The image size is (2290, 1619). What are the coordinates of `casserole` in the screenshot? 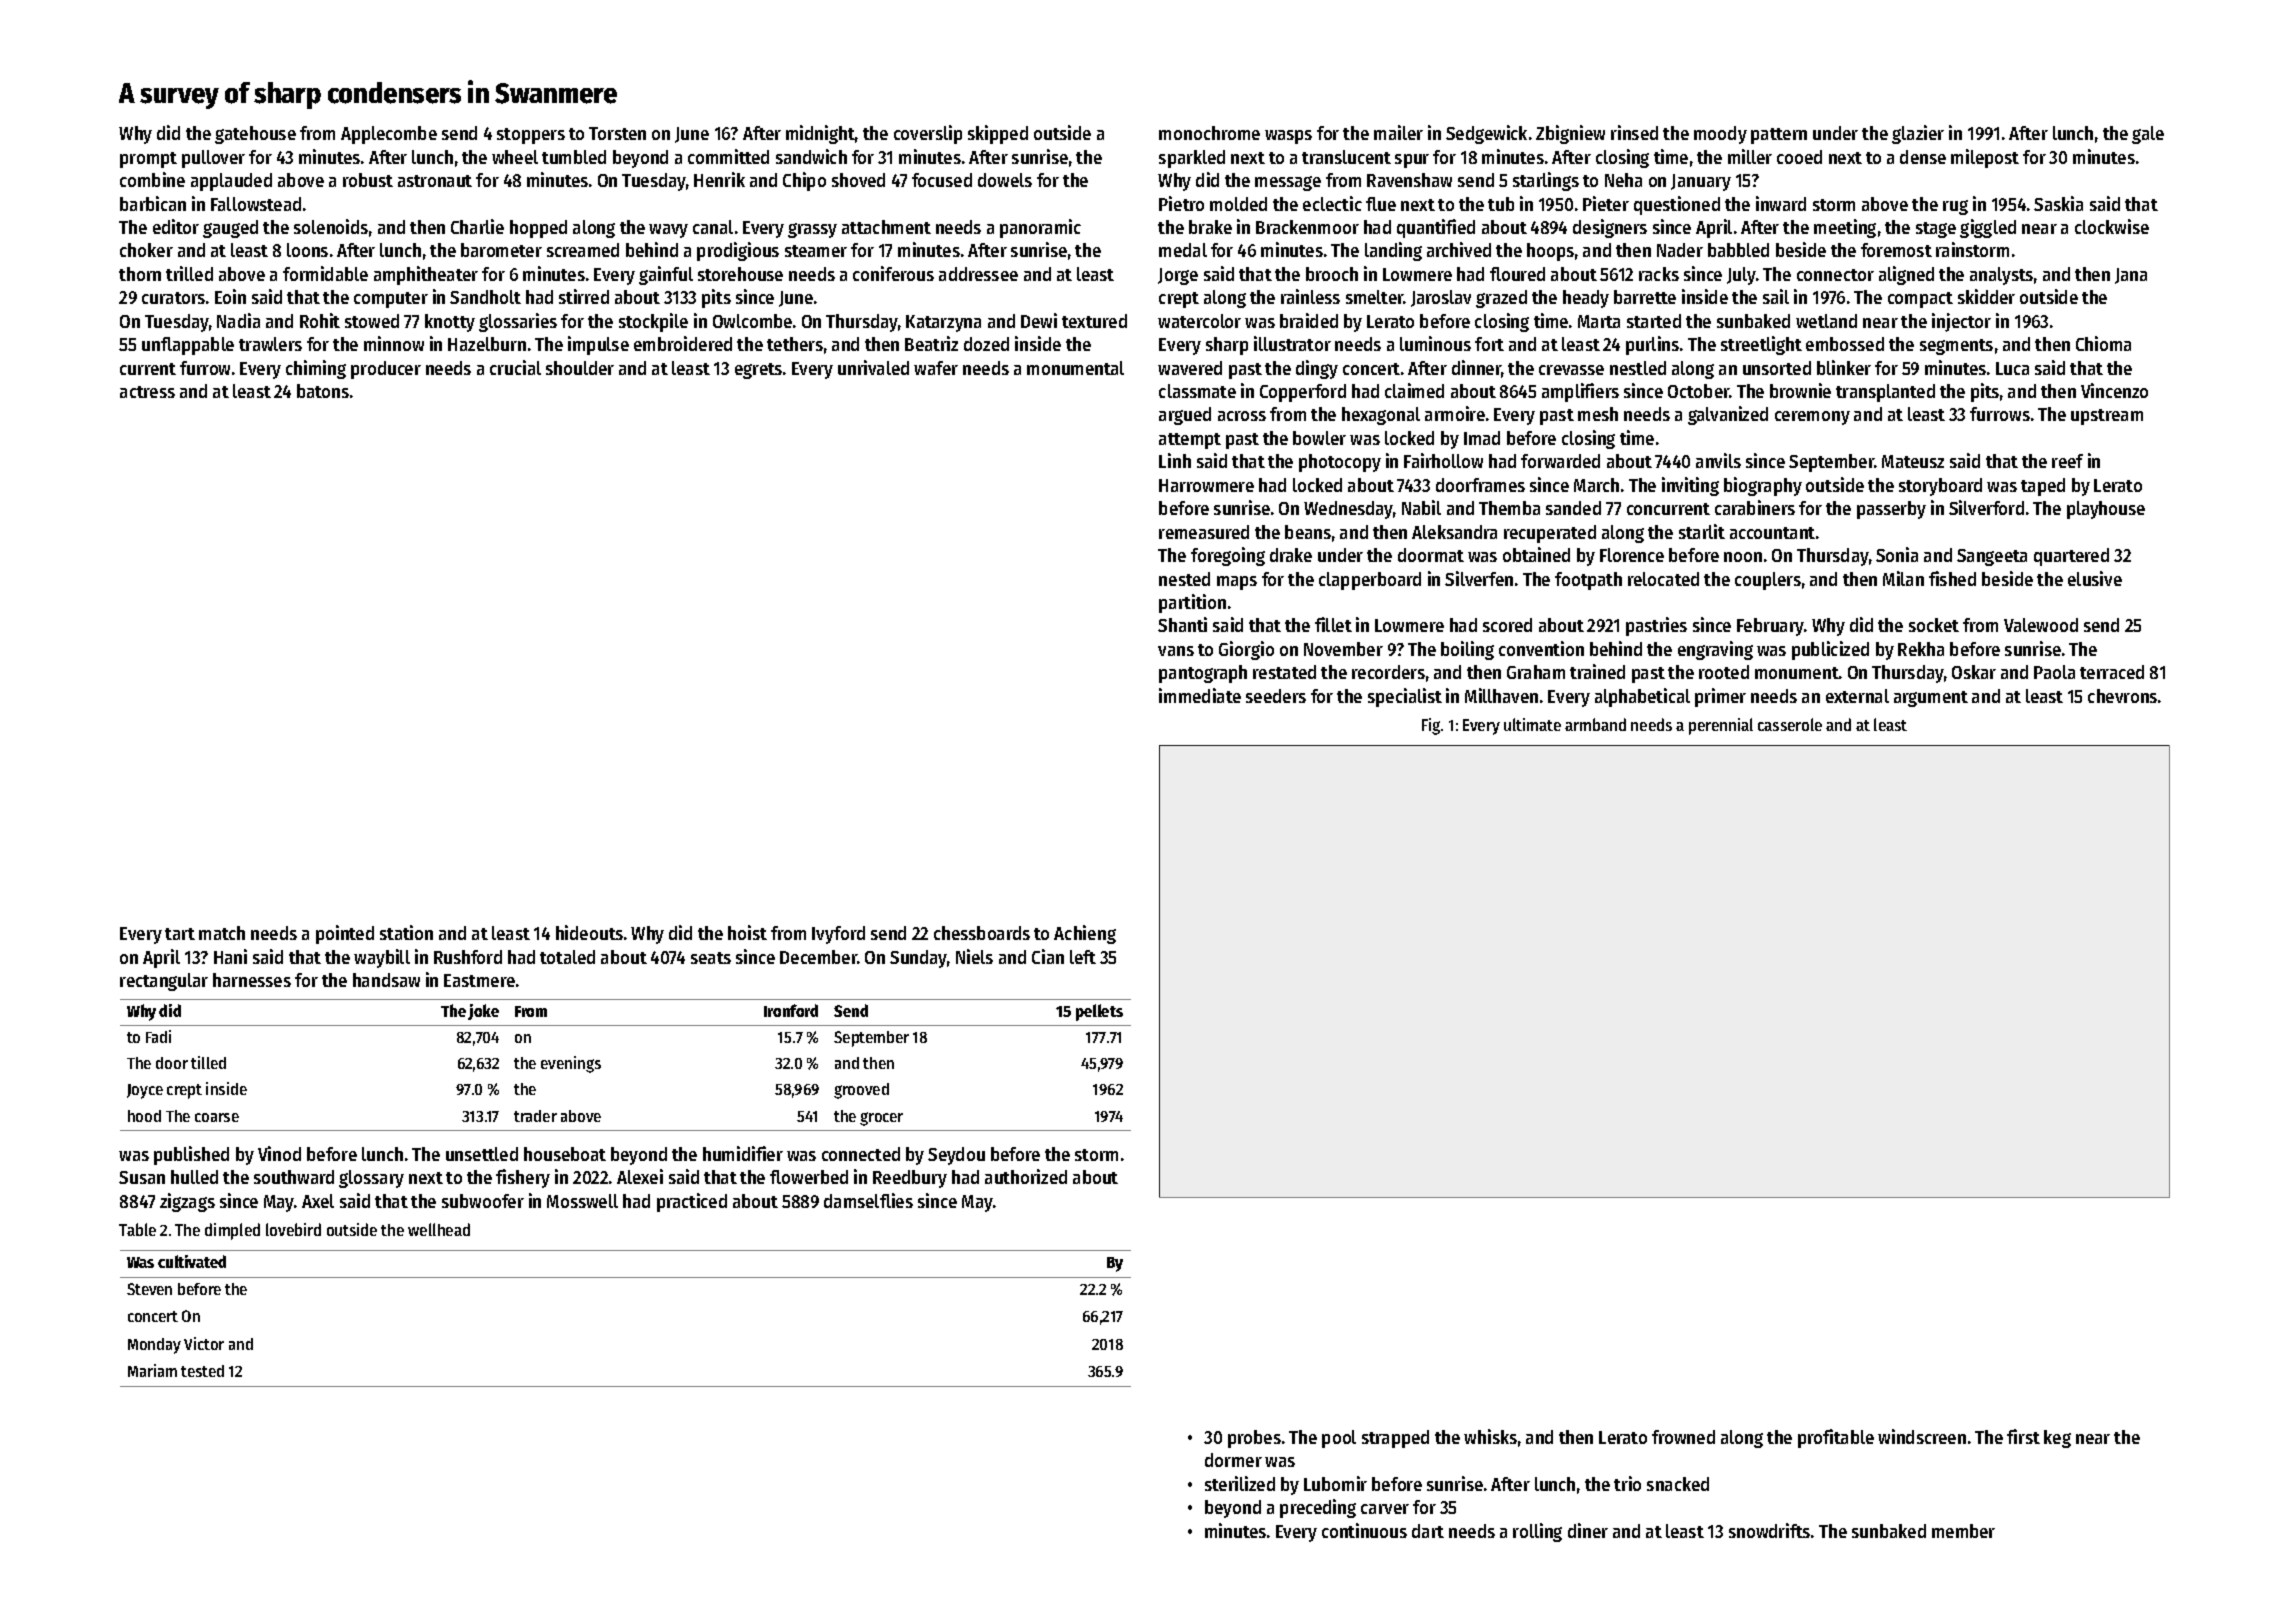 It's located at (1790, 724).
